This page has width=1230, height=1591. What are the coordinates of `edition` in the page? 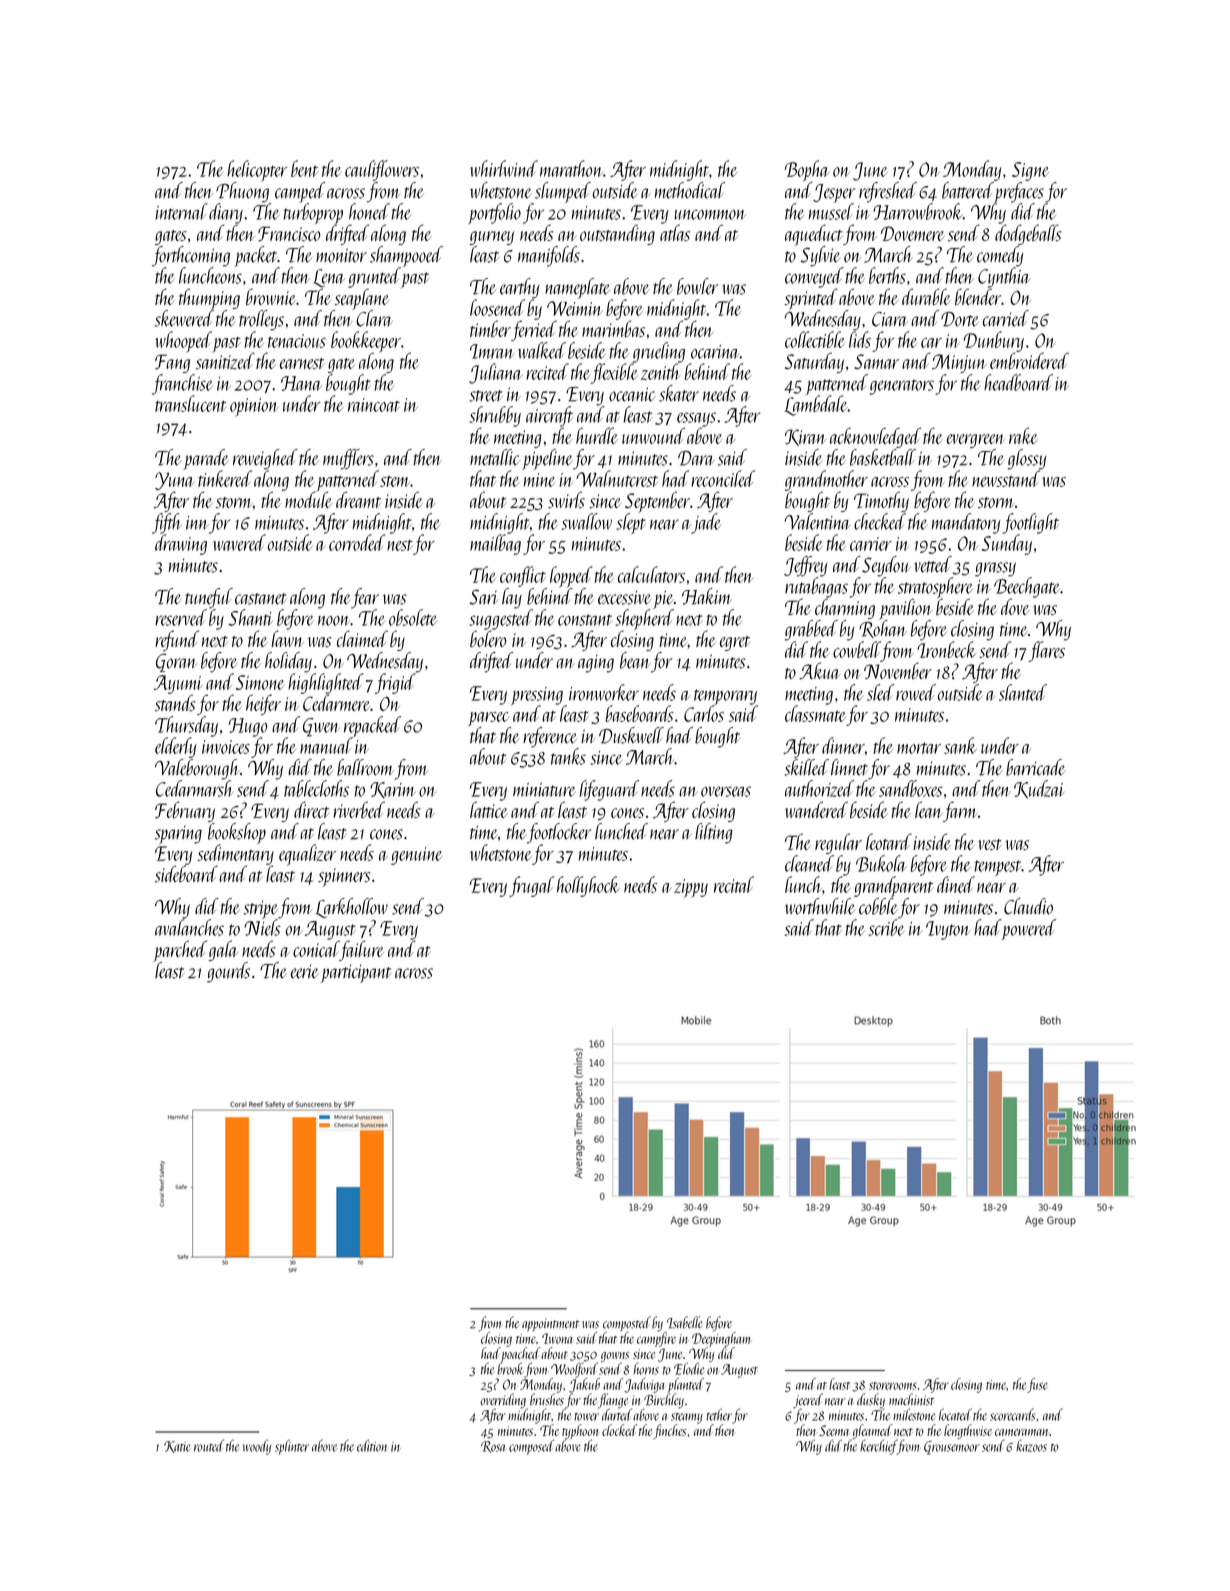 It's located at (372, 1445).
